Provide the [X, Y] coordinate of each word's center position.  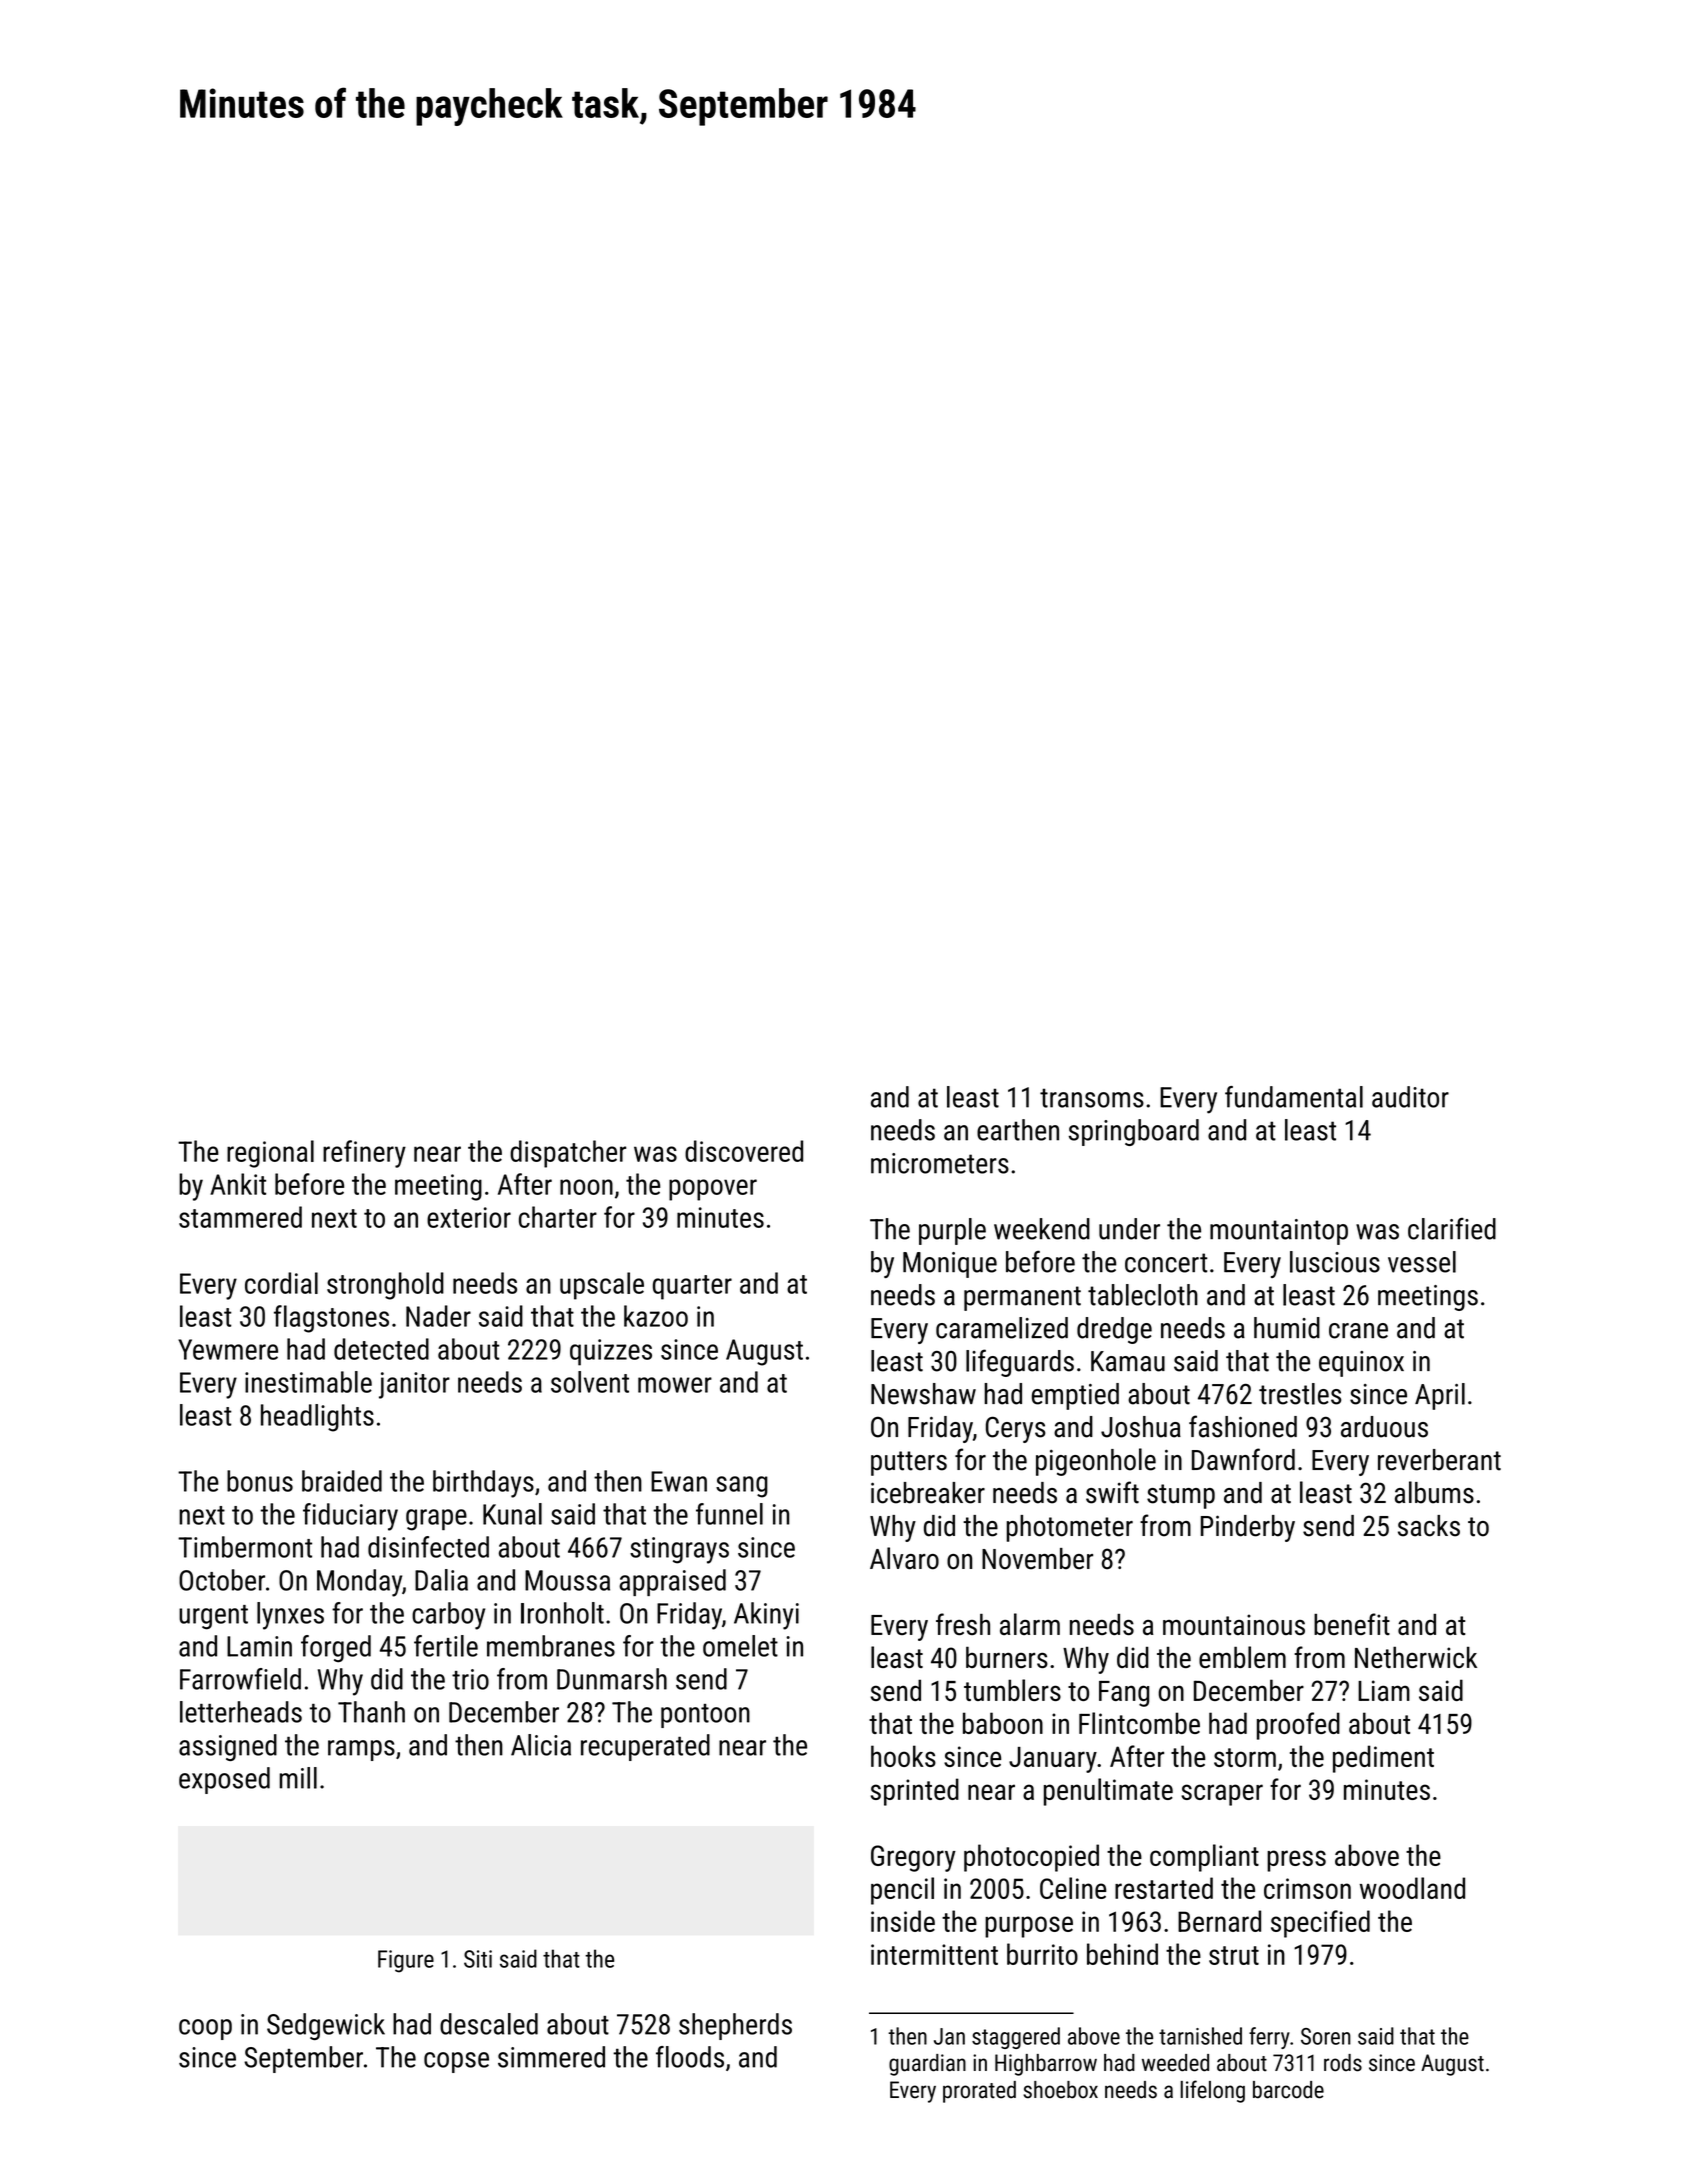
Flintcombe [1139, 1723]
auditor [1410, 1097]
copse [456, 2062]
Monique [950, 1265]
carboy [448, 1616]
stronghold [385, 1286]
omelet [740, 1646]
